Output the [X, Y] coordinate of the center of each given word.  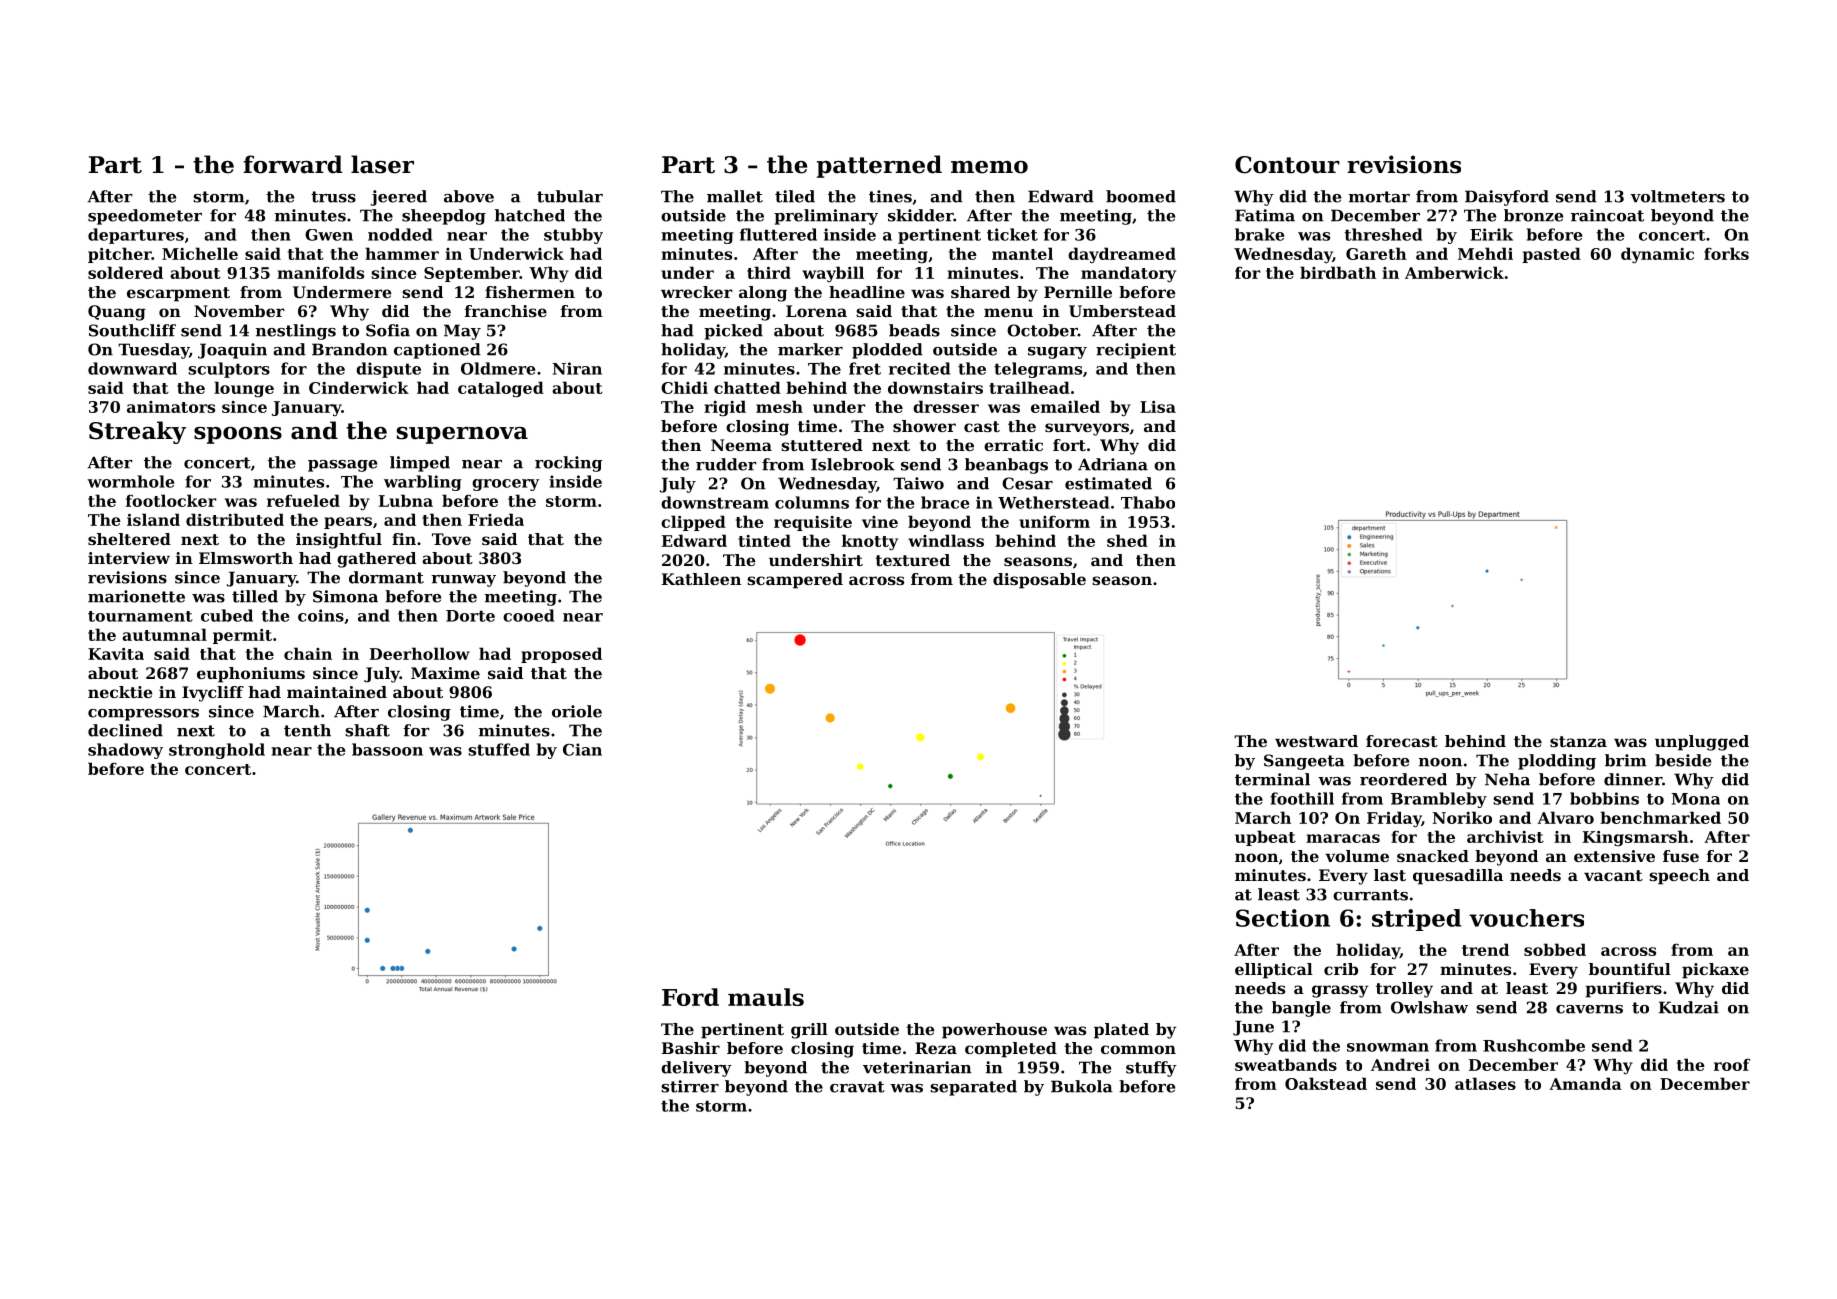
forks [1726, 253]
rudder [726, 464]
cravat [857, 1087]
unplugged [1702, 743]
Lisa [1158, 407]
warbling [423, 483]
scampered [795, 581]
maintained [337, 692]
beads [914, 330]
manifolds [320, 272]
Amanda [1585, 1083]
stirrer [690, 1086]
